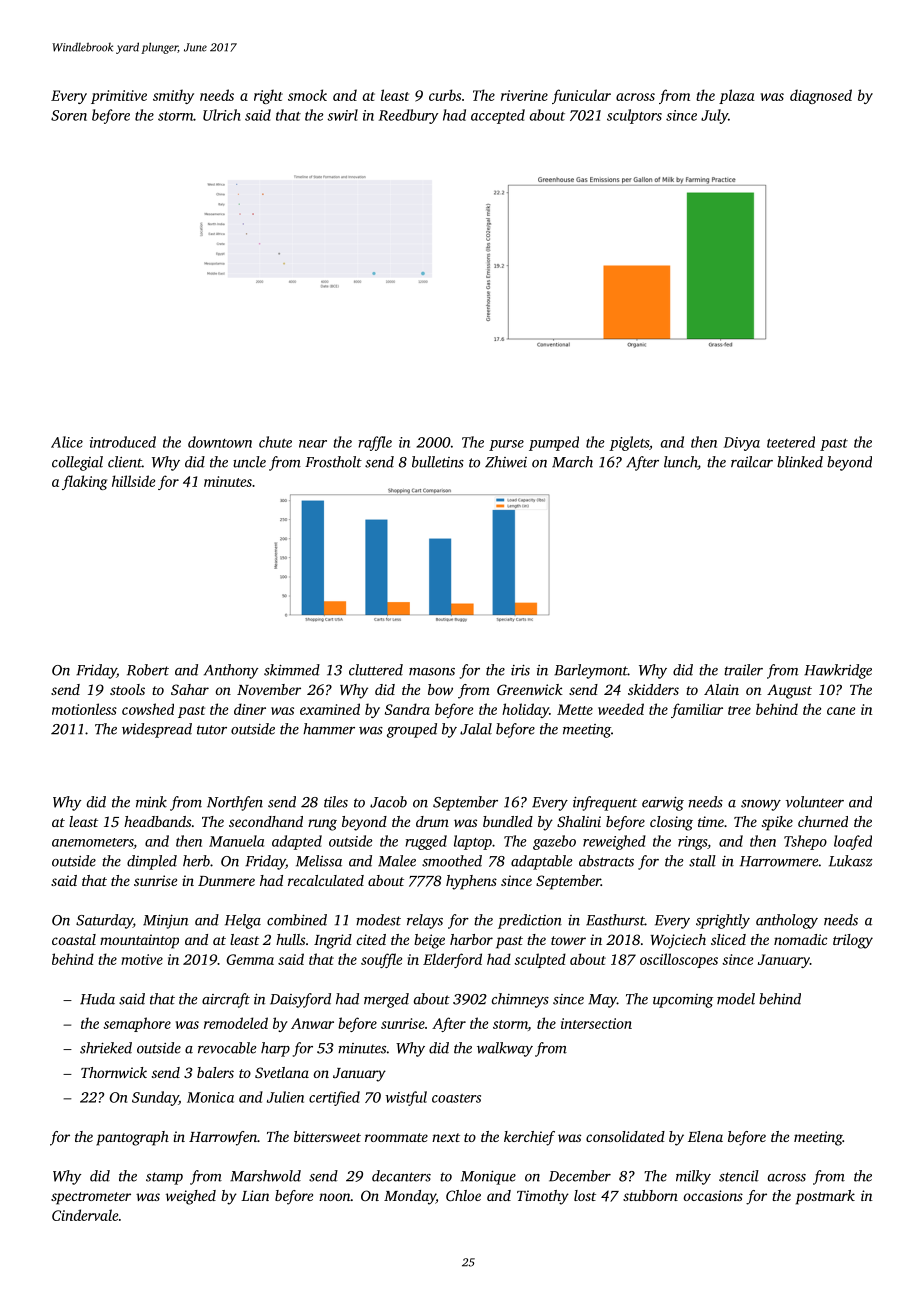  I want to click on riverine, so click(524, 95).
